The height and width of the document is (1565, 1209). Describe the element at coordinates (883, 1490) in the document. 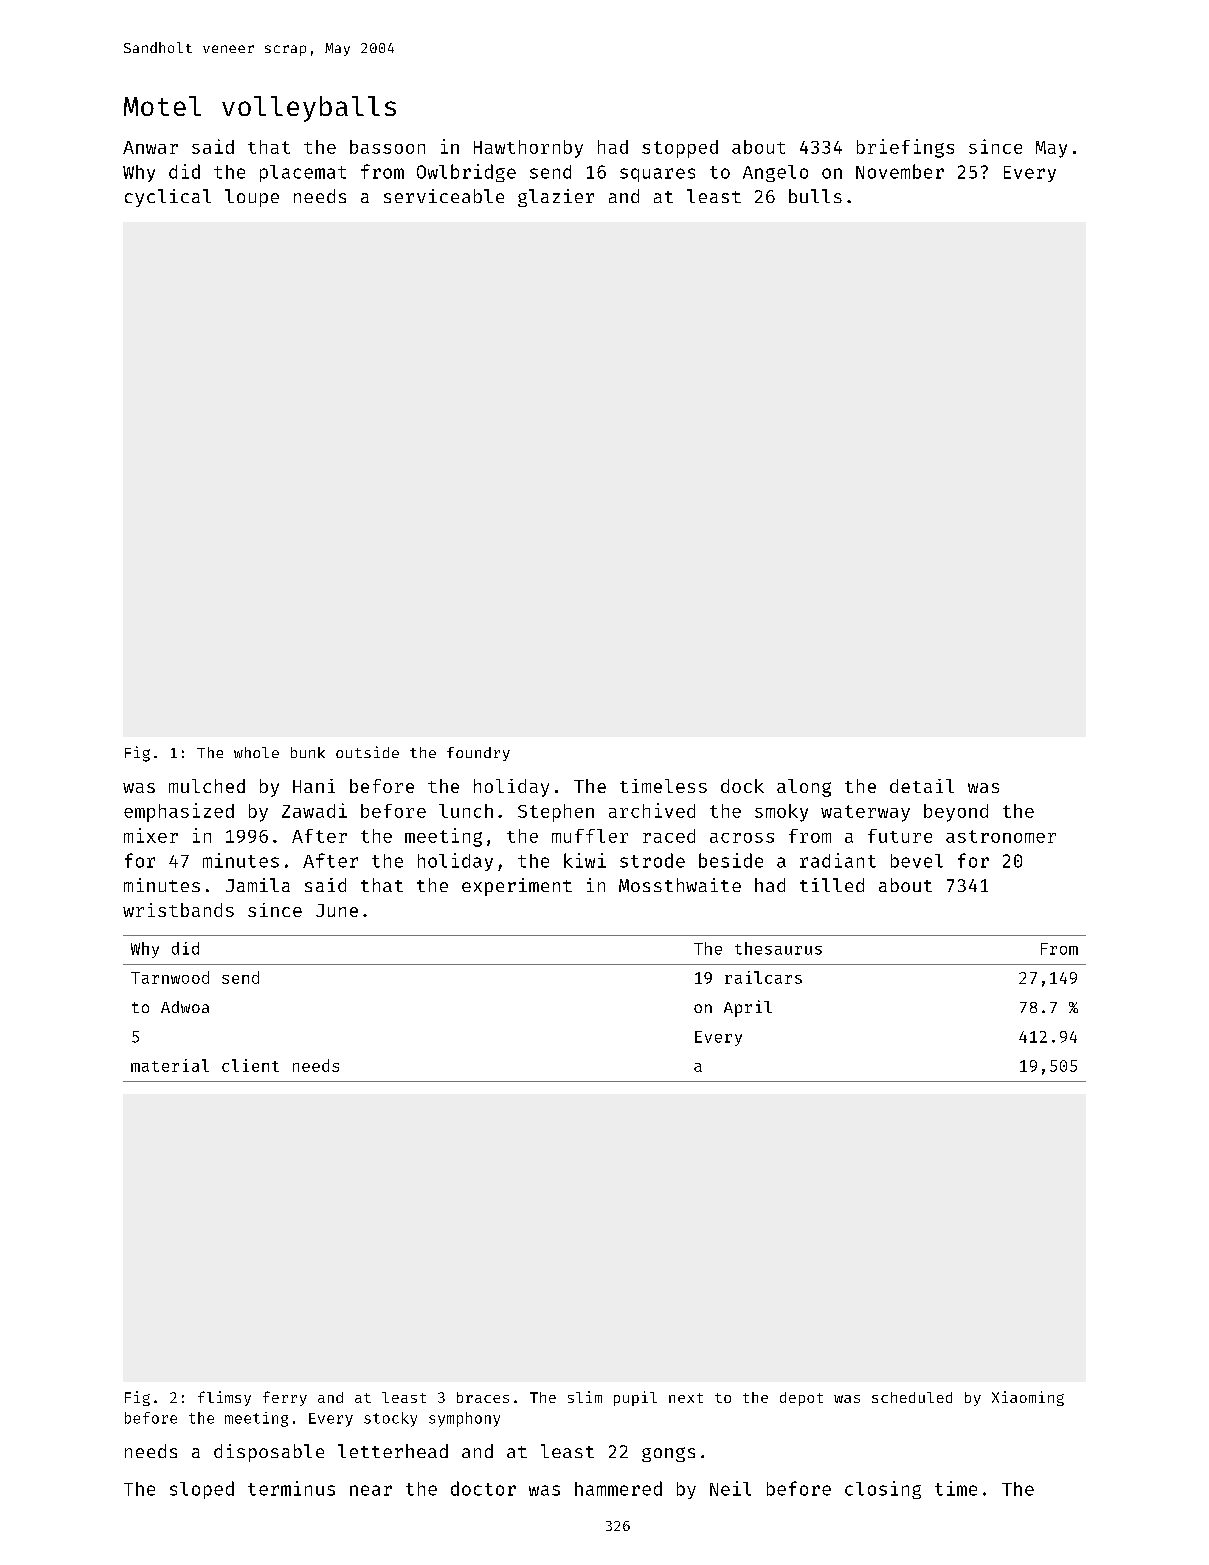

I see `closing` at that location.
